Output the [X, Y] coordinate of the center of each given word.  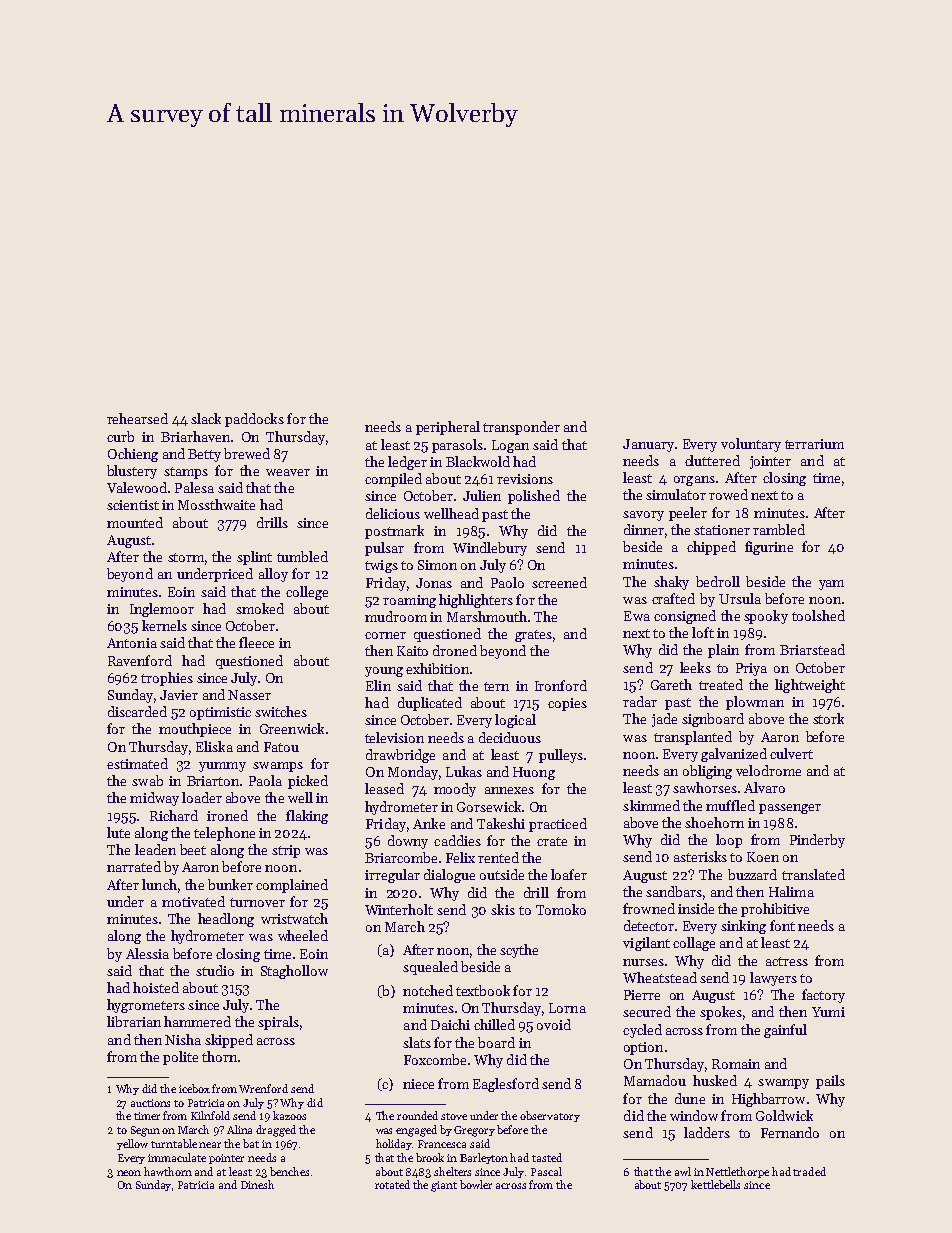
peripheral [448, 428]
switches [281, 711]
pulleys [561, 756]
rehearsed [137, 418]
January [648, 445]
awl [683, 1171]
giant [444, 1186]
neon [129, 1173]
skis [503, 909]
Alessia [147, 953]
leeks [695, 667]
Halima [791, 891]
